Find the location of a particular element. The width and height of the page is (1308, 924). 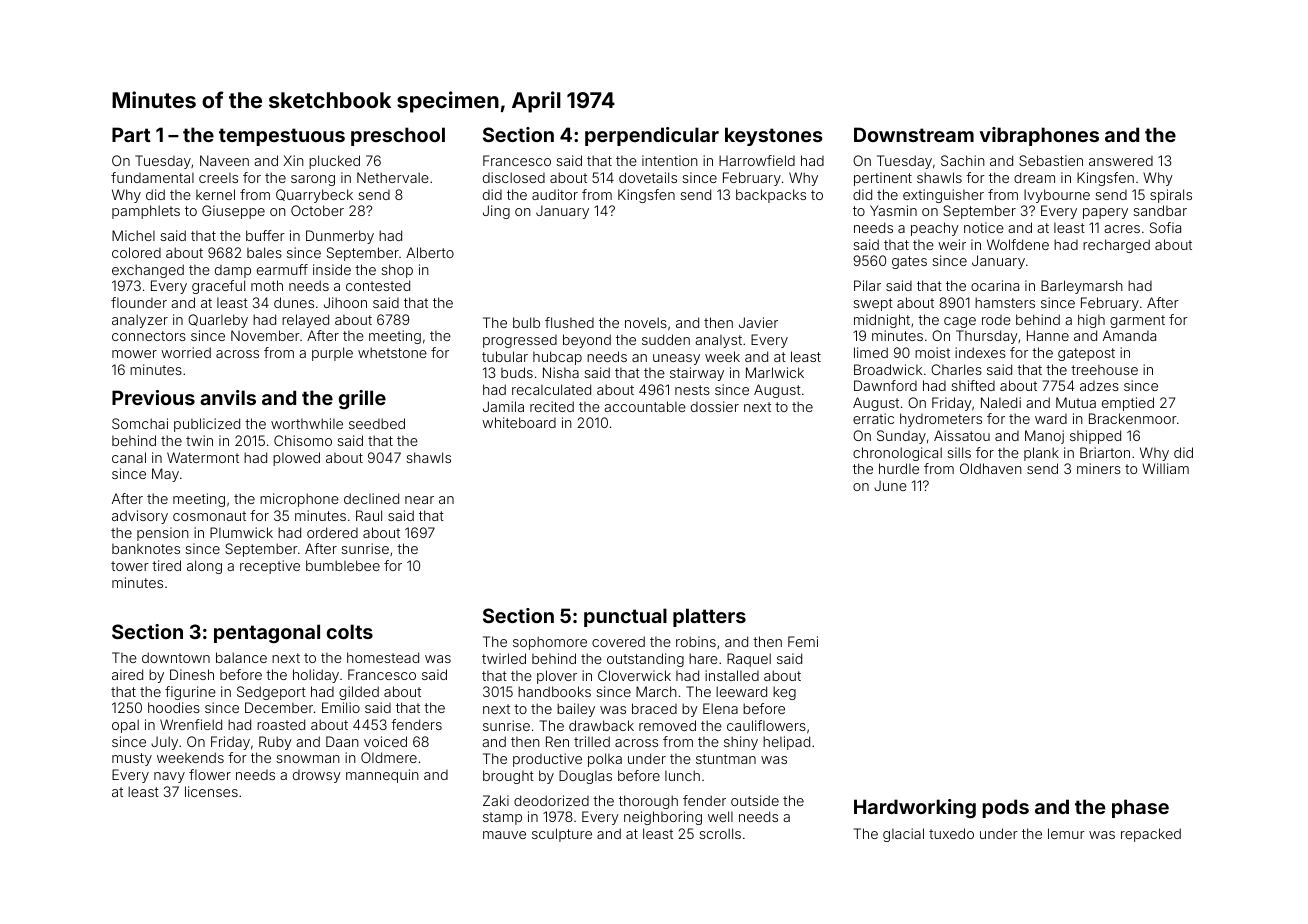

Brackenmoor is located at coordinates (1133, 418).
